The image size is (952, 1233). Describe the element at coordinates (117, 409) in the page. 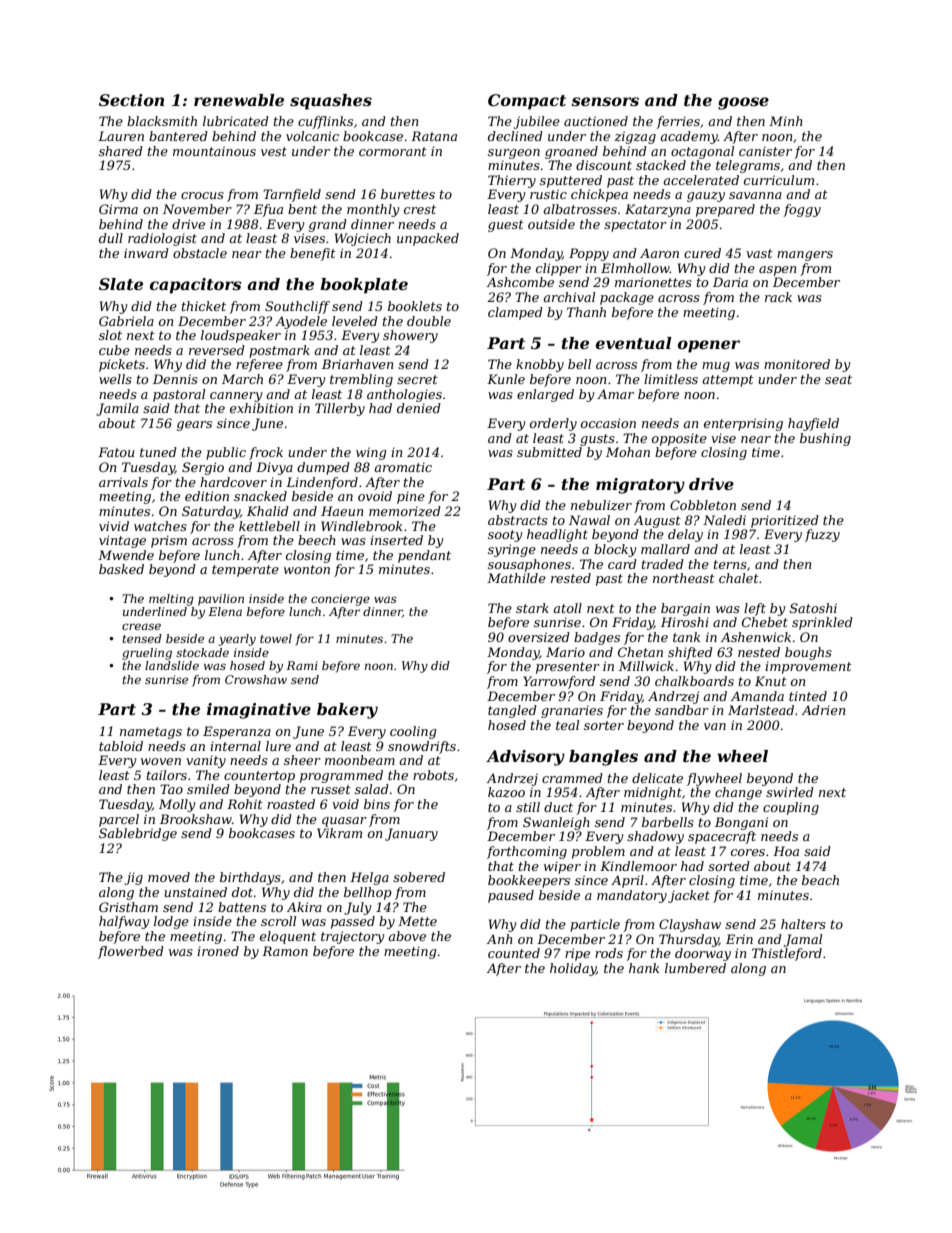

I see `Jamila` at that location.
